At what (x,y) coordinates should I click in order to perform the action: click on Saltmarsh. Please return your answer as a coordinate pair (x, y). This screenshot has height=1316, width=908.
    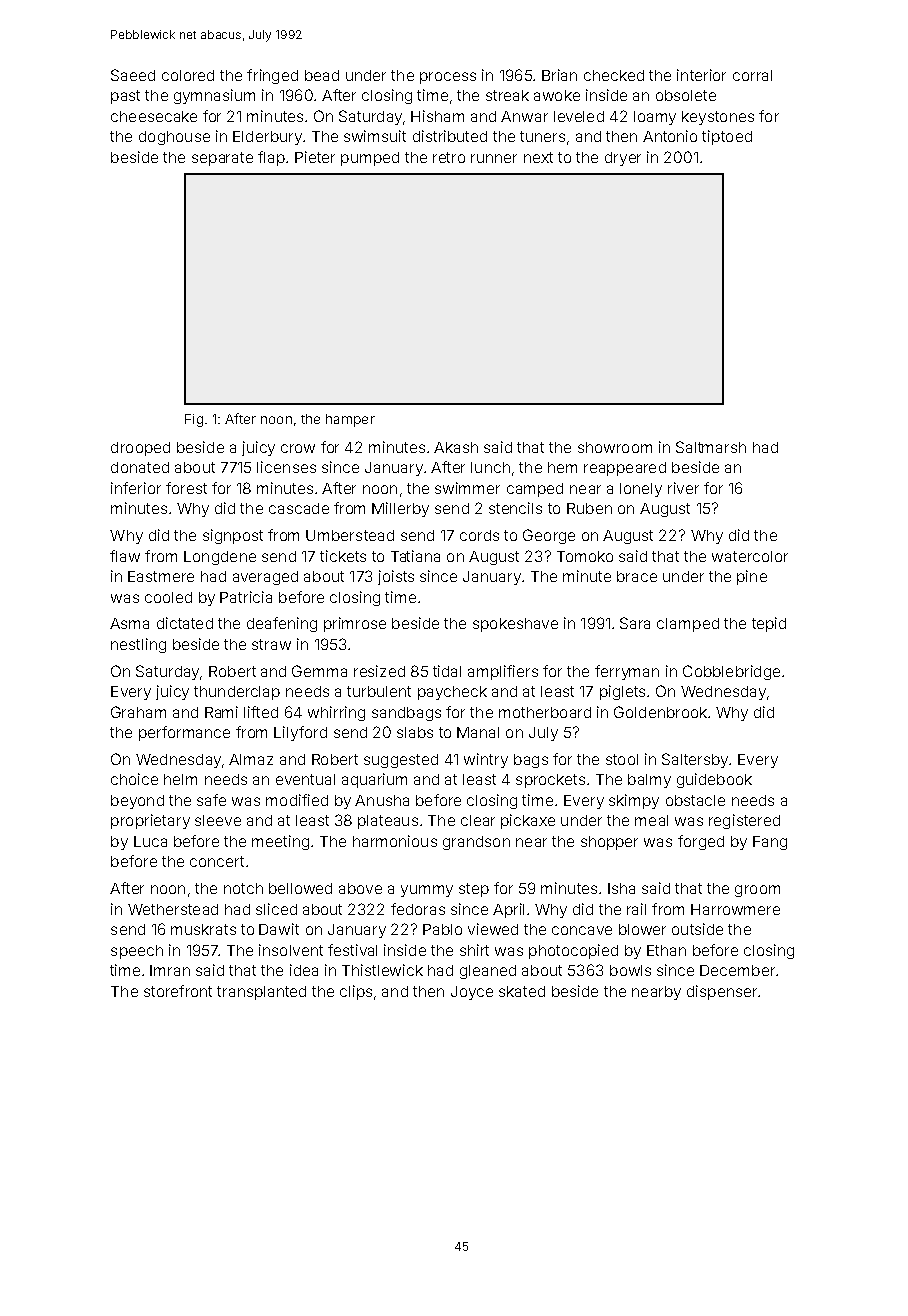
    Looking at the image, I should click on (711, 447).
